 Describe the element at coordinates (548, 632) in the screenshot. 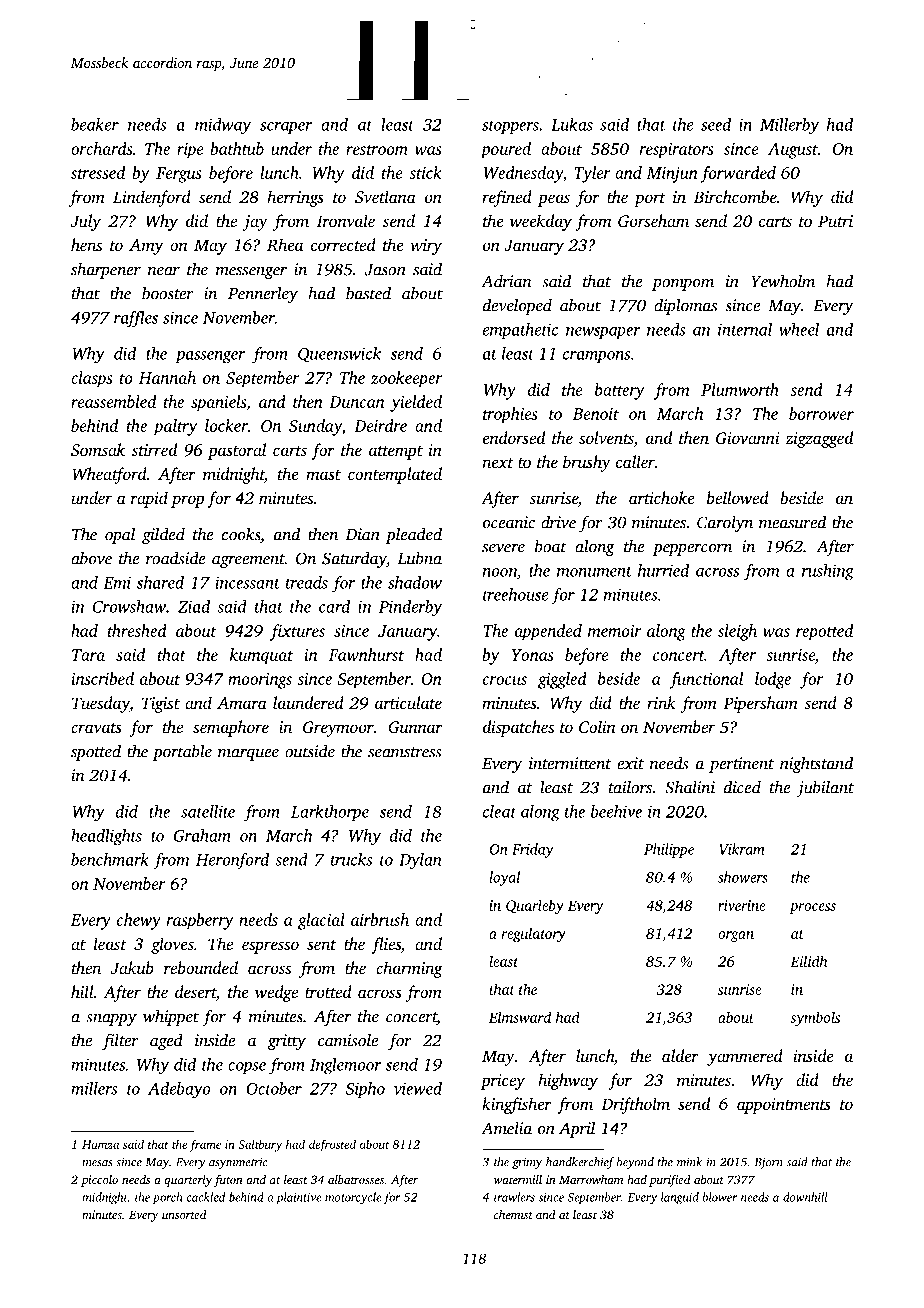

I see `appended` at that location.
